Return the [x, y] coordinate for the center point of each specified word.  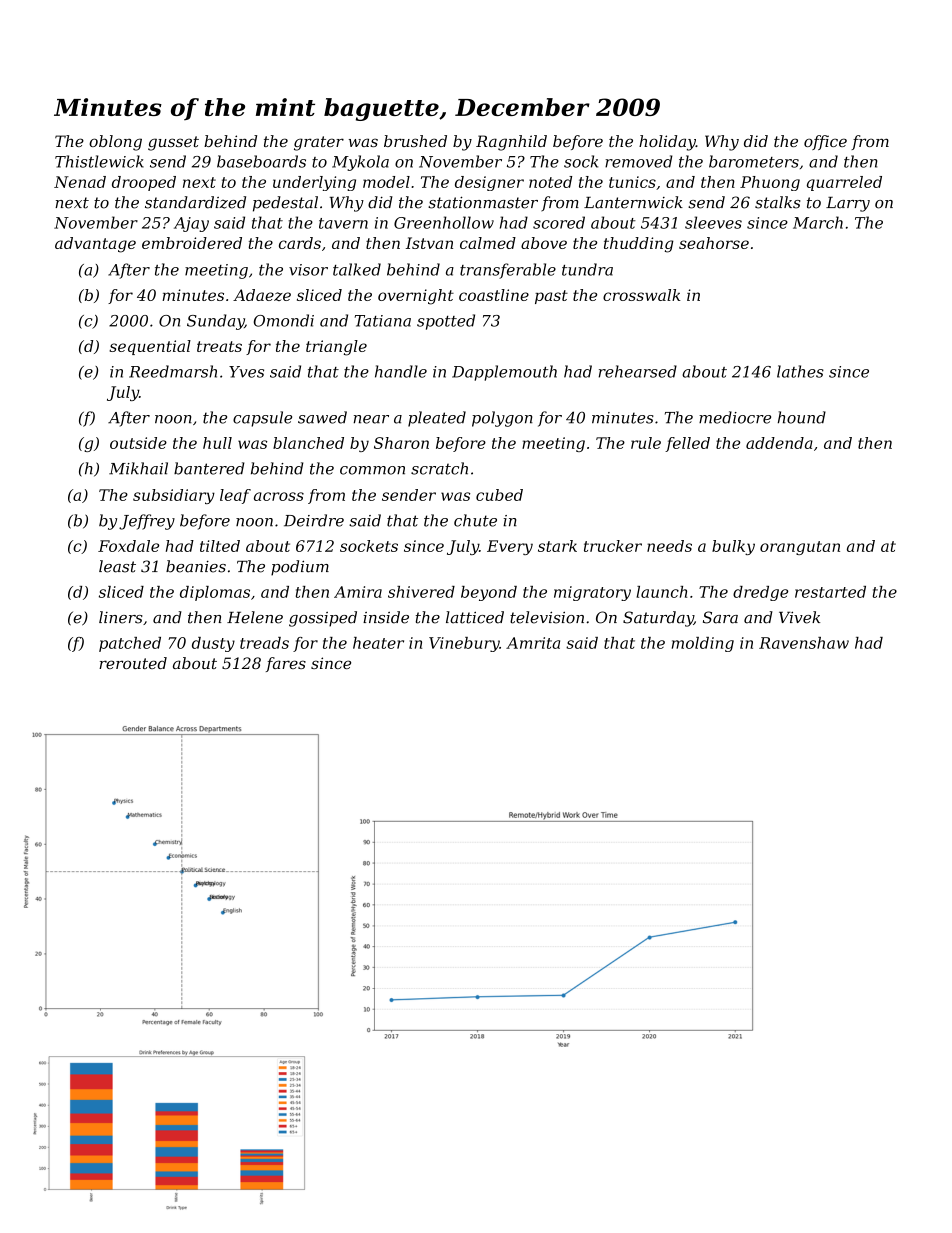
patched [130, 644]
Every [510, 547]
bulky [733, 547]
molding [703, 644]
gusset [173, 143]
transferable [508, 271]
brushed [415, 141]
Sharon [401, 443]
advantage [95, 245]
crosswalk [642, 295]
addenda [779, 443]
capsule [262, 419]
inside [386, 617]
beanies [196, 566]
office [825, 142]
